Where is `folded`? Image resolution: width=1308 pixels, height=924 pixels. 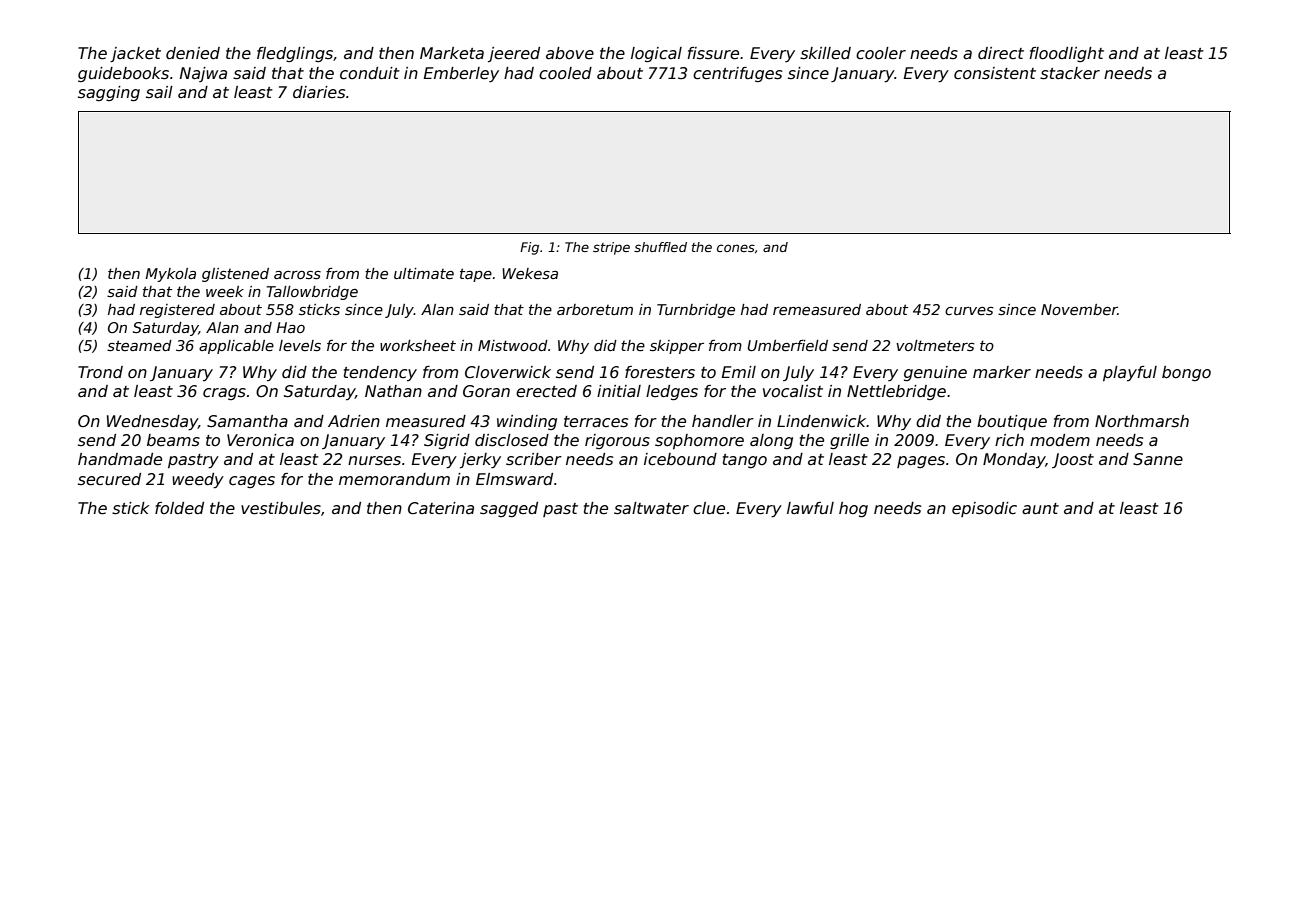
folded is located at coordinates (179, 508).
